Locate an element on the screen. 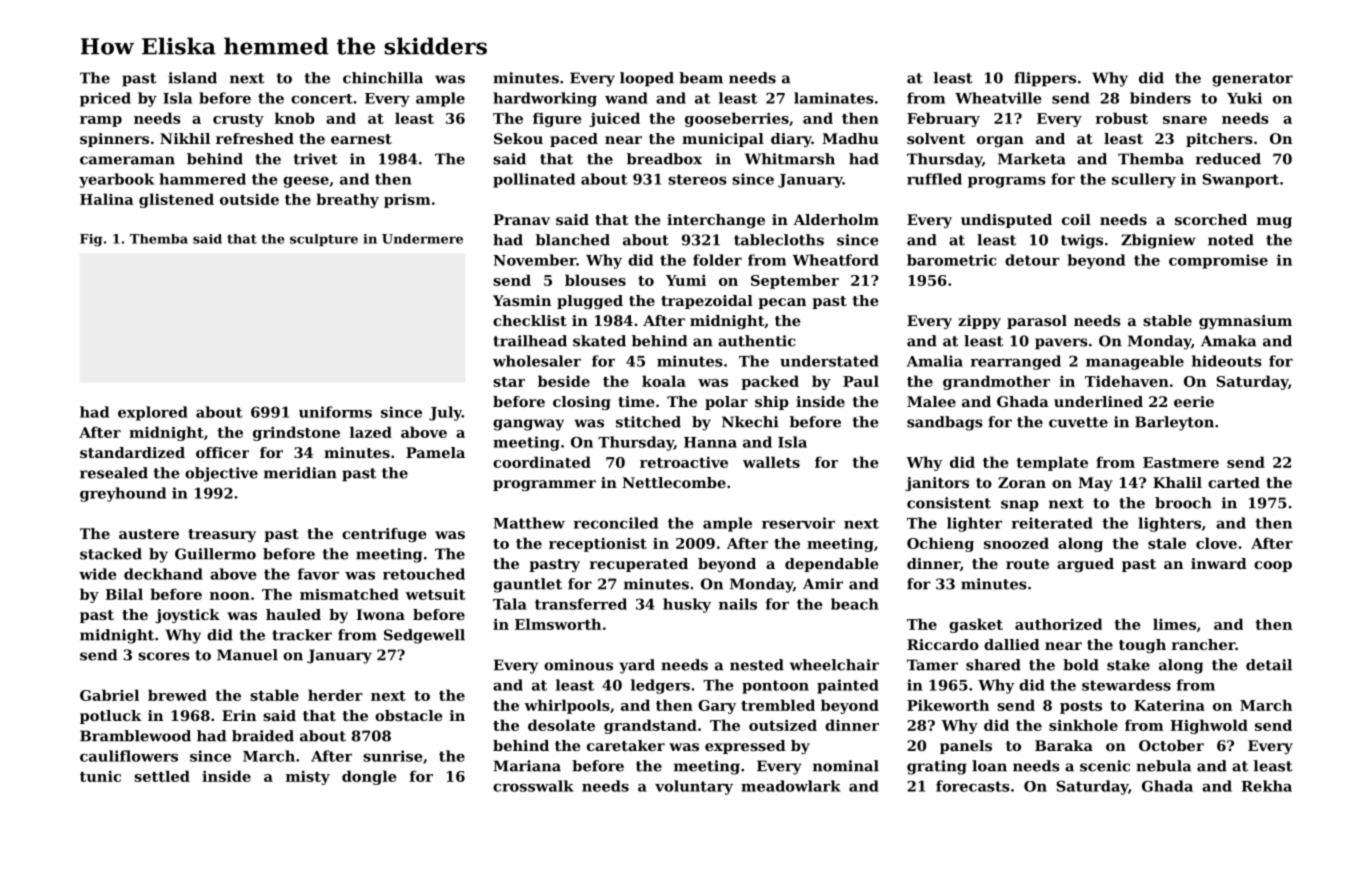 This screenshot has width=1372, height=887. Bilal is located at coordinates (124, 594).
